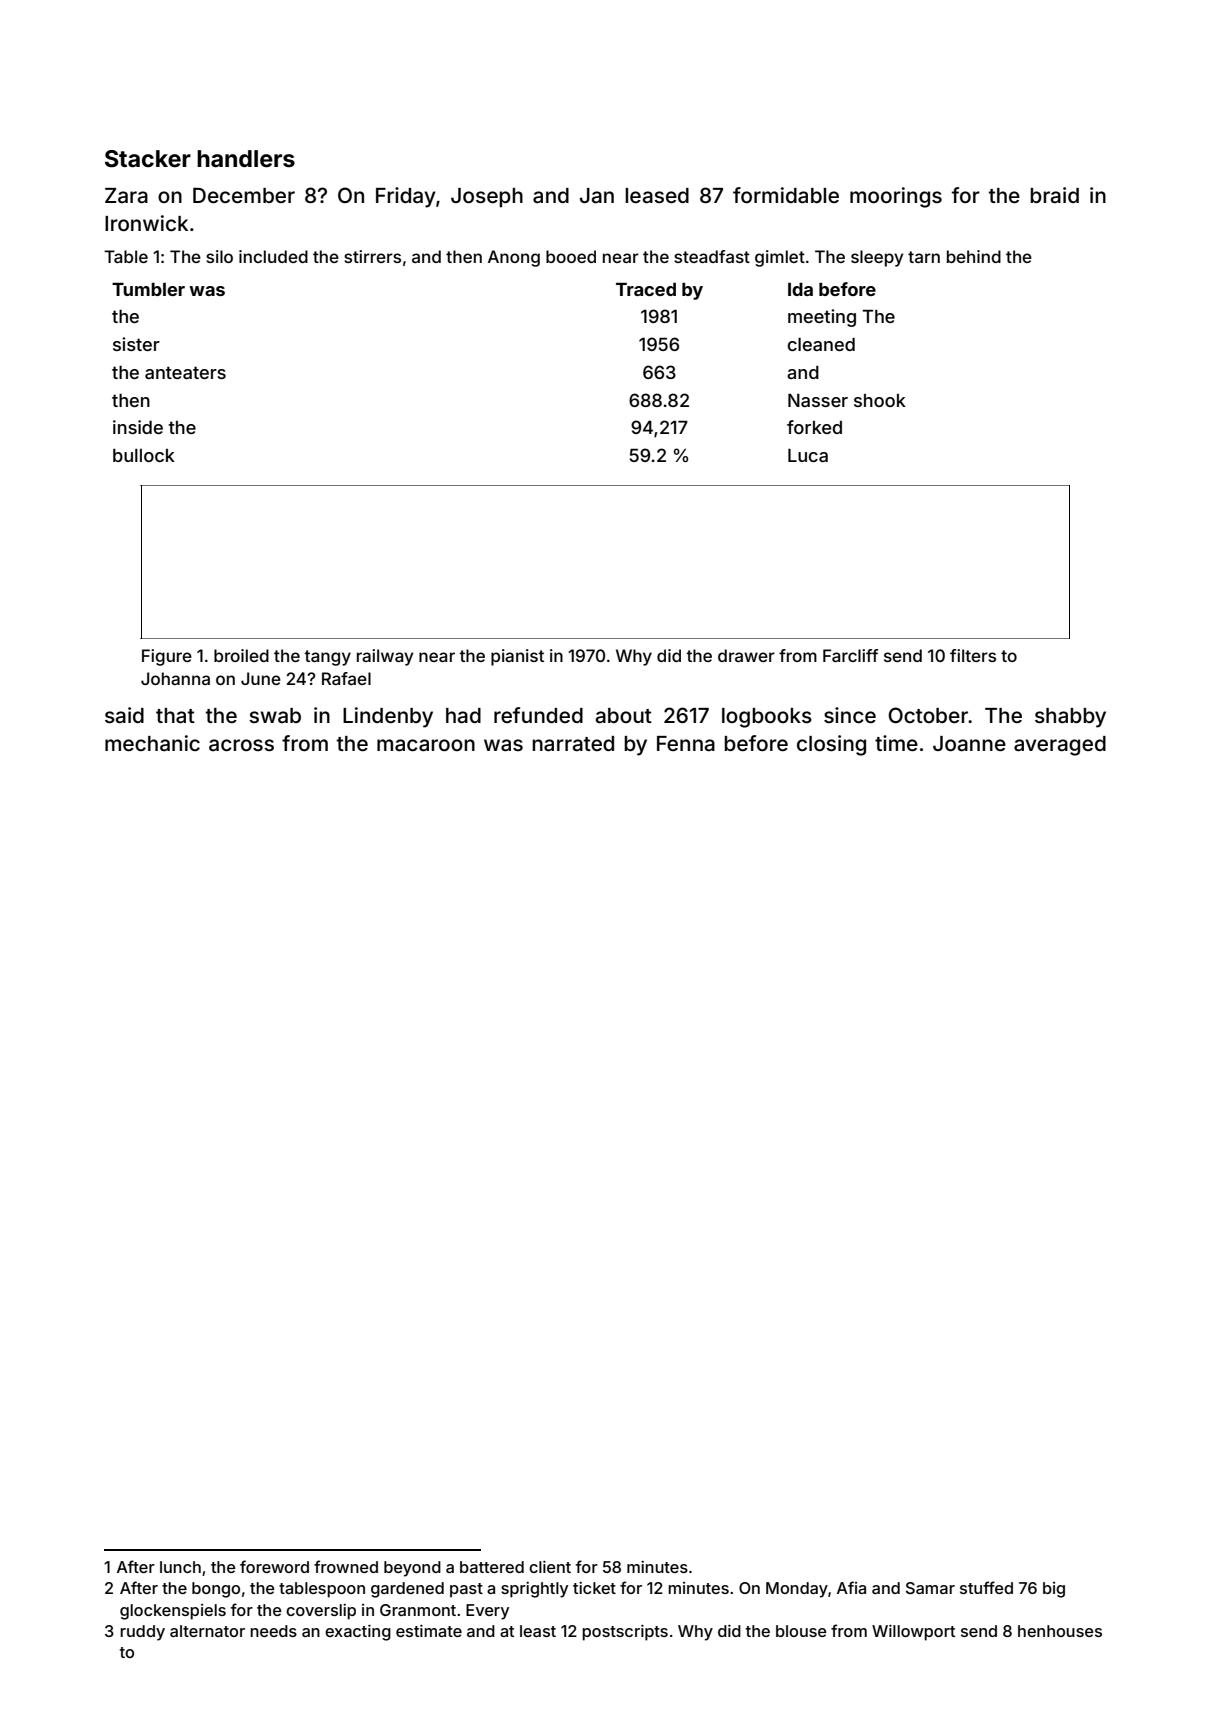 Image resolution: width=1211 pixels, height=1712 pixels. Describe the element at coordinates (969, 743) in the screenshot. I see `Joanne` at that location.
